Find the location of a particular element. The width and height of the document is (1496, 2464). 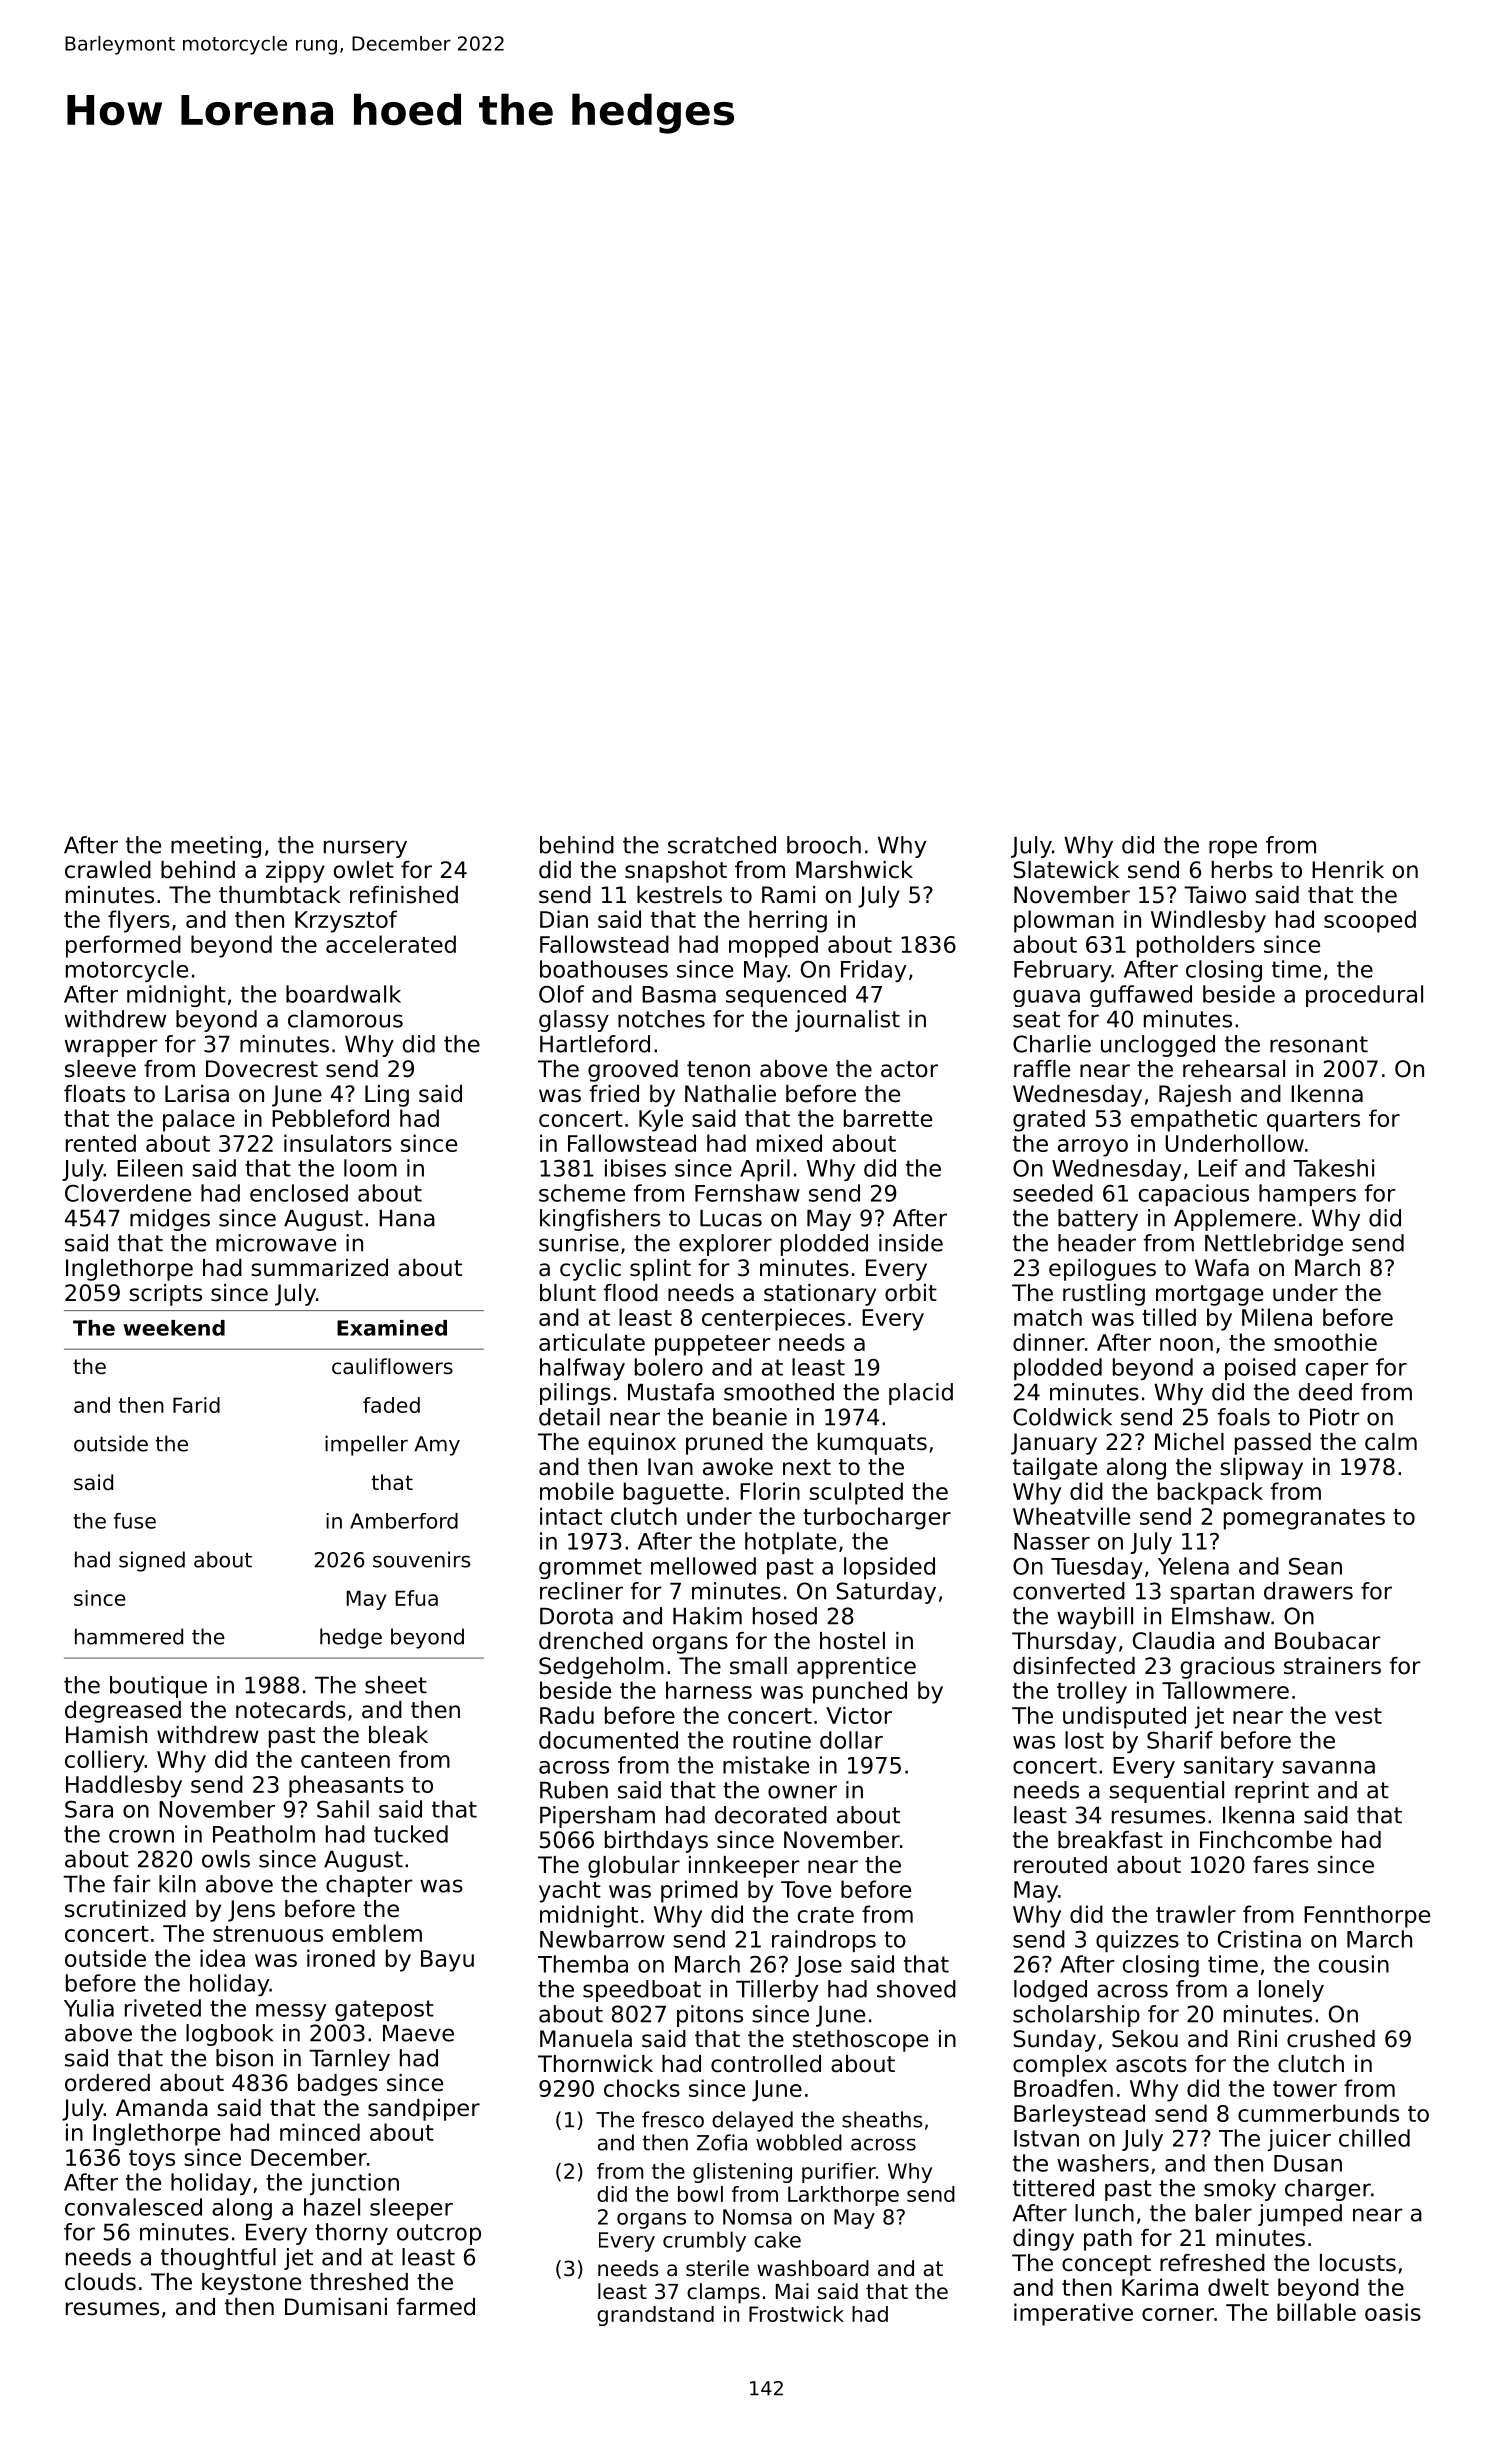

Pipersham is located at coordinates (597, 1817).
